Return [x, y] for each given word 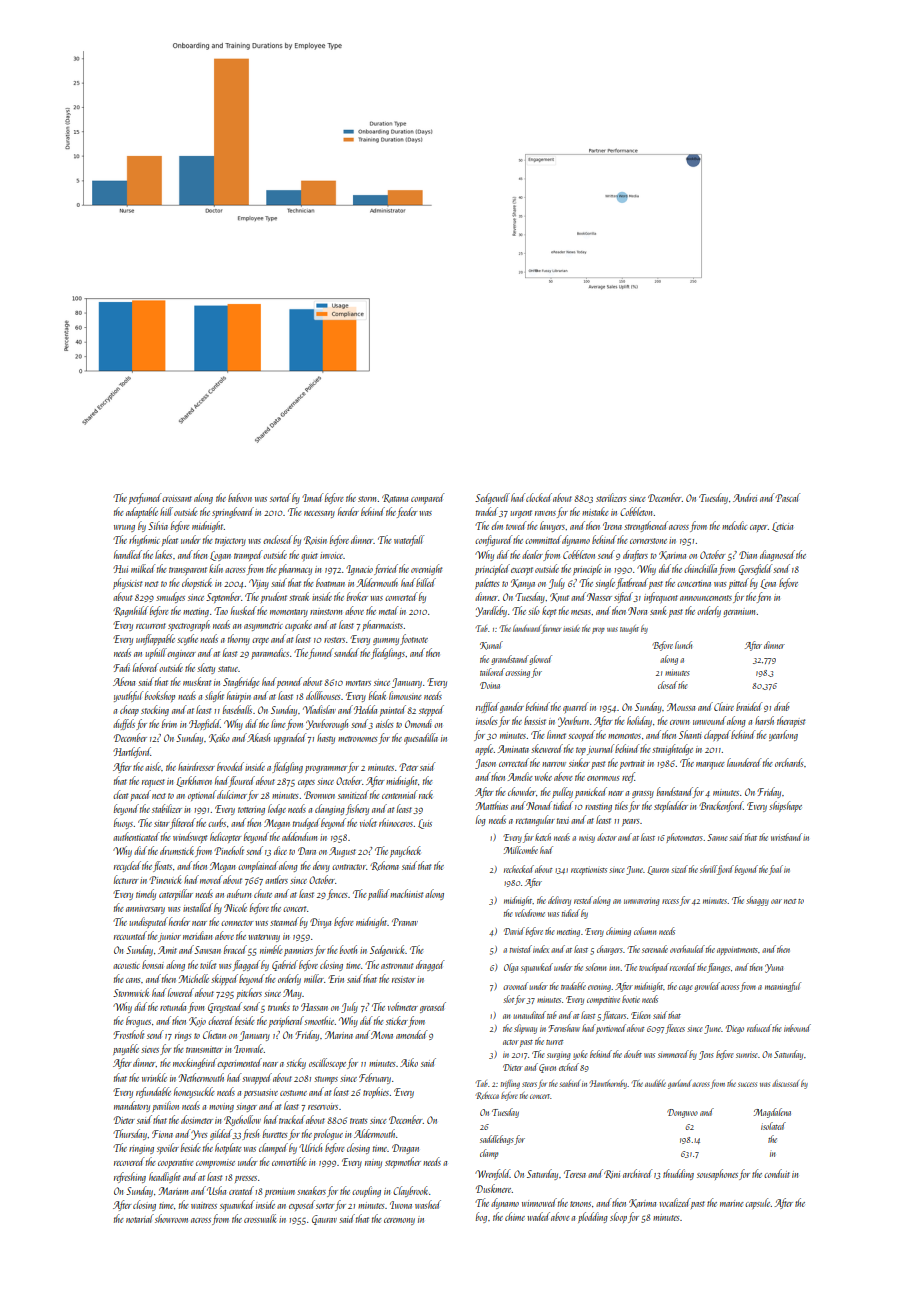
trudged [306, 823]
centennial [399, 794]
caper [758, 528]
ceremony [399, 1221]
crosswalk [260, 1218]
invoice [332, 555]
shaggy [757, 901]
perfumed [145, 498]
